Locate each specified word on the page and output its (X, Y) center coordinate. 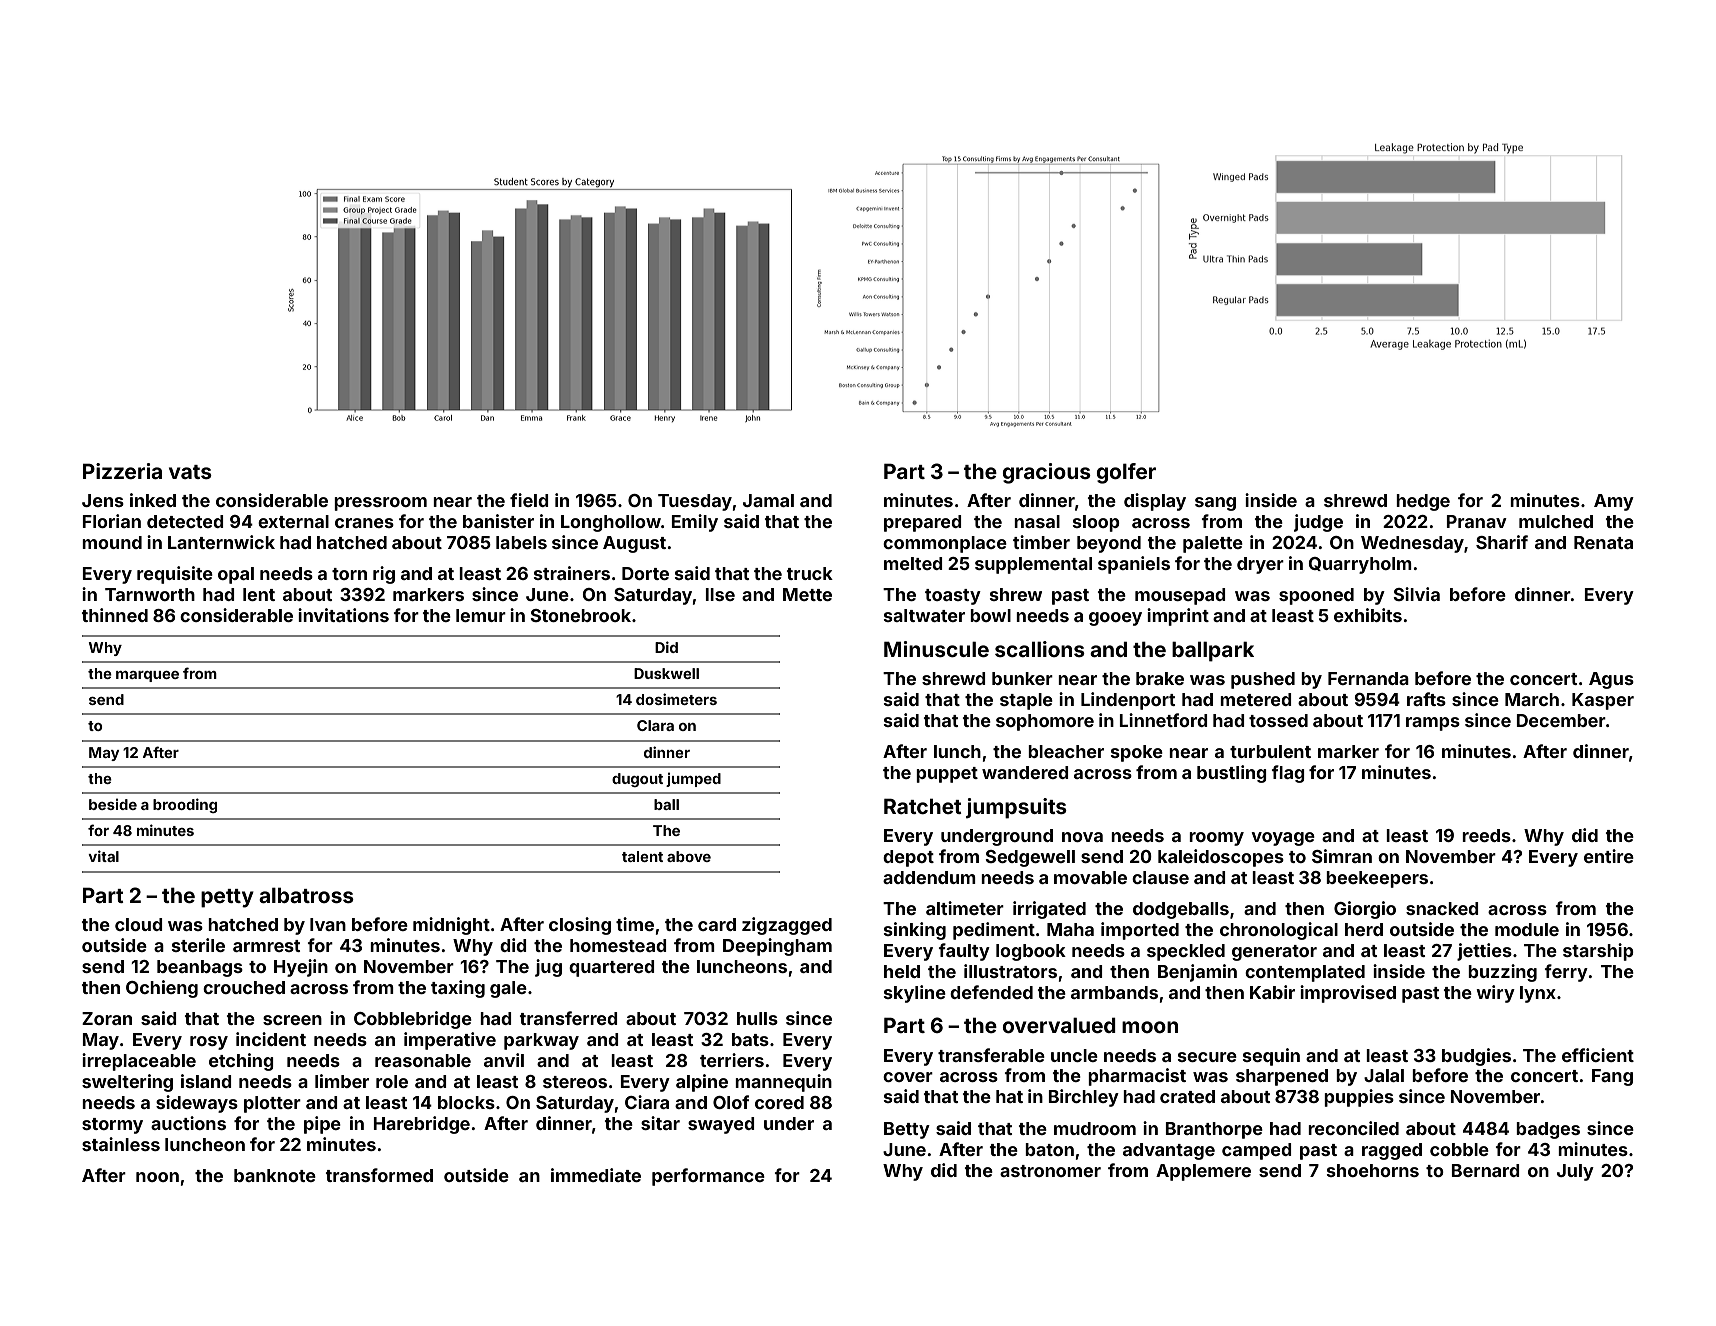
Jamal (768, 500)
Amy (1614, 502)
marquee (147, 676)
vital (103, 856)
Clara (655, 725)
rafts (1426, 699)
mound (112, 542)
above (689, 856)
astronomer (1050, 1171)
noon (157, 1177)
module (1527, 929)
